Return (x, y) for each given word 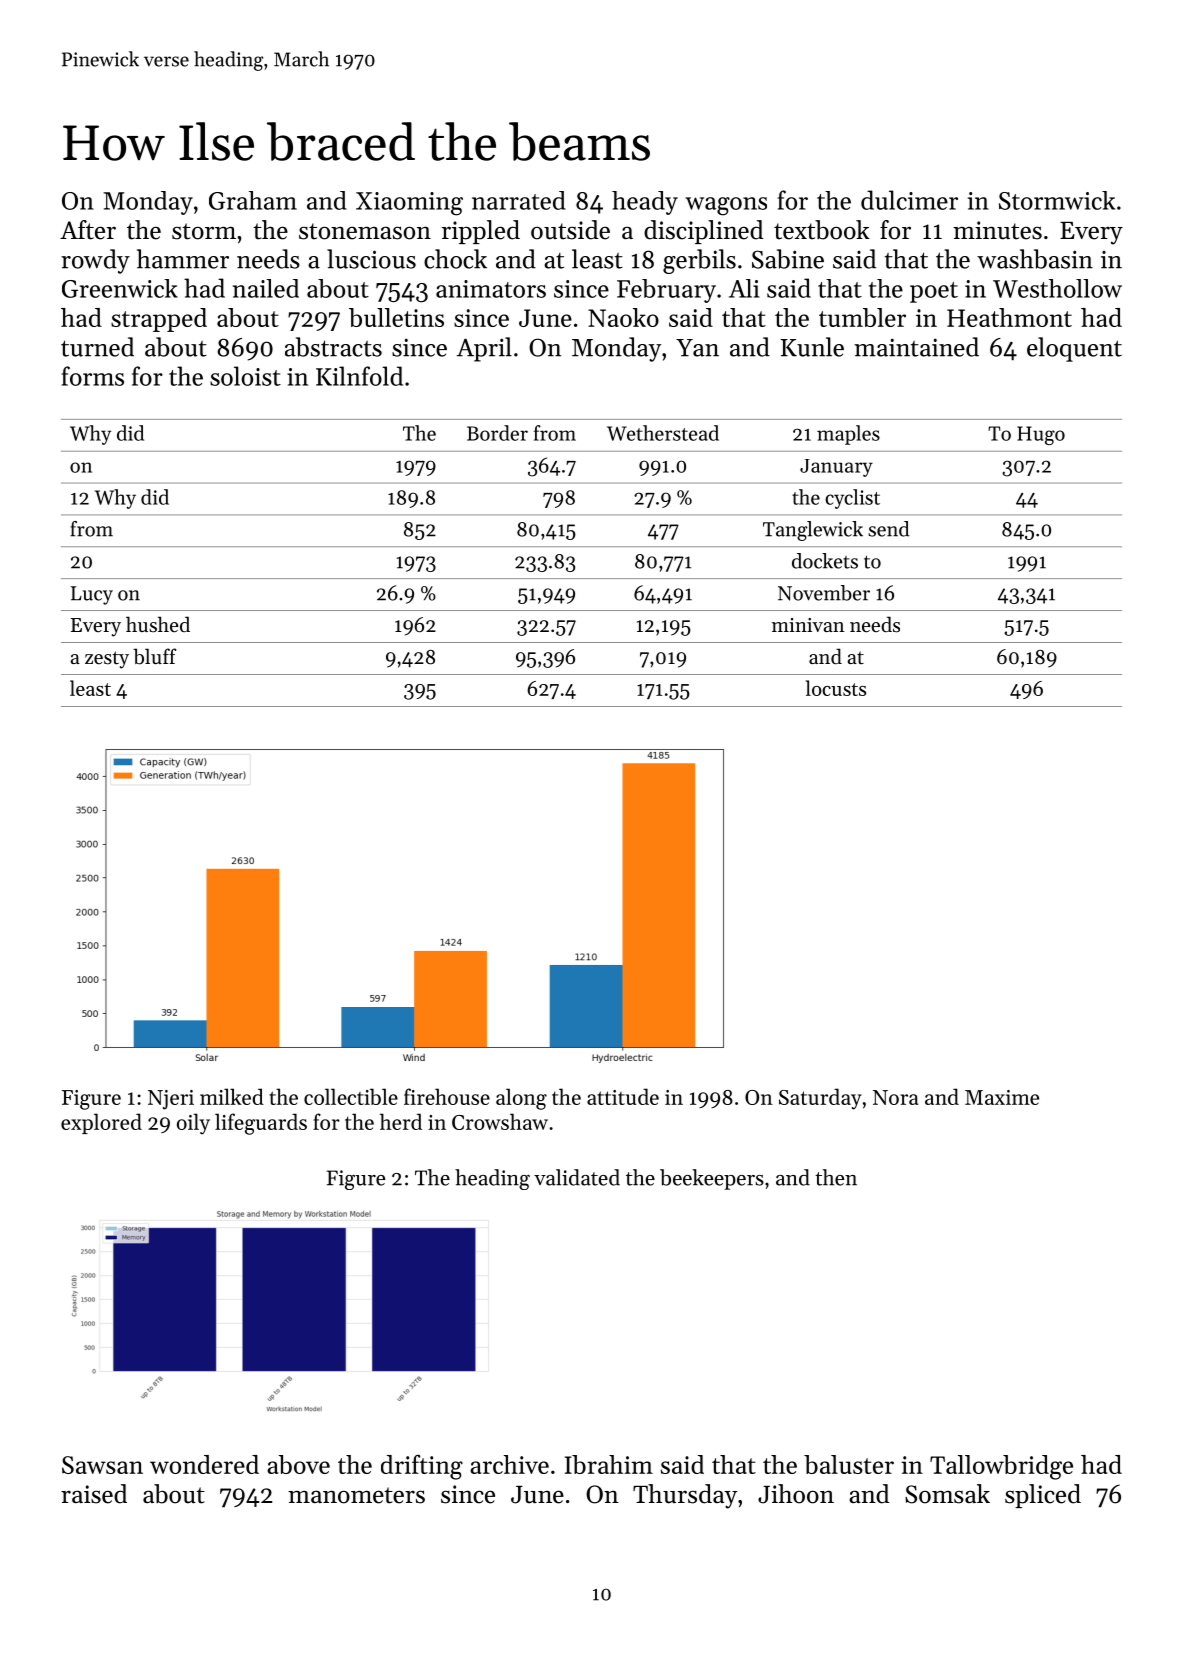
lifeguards (261, 1124)
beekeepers (712, 1179)
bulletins (396, 317)
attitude (623, 1096)
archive (509, 1464)
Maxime (1002, 1097)
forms (92, 376)
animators (491, 289)
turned (97, 347)
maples (848, 435)
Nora (895, 1097)
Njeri (171, 1100)
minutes (997, 230)
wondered (204, 1464)
